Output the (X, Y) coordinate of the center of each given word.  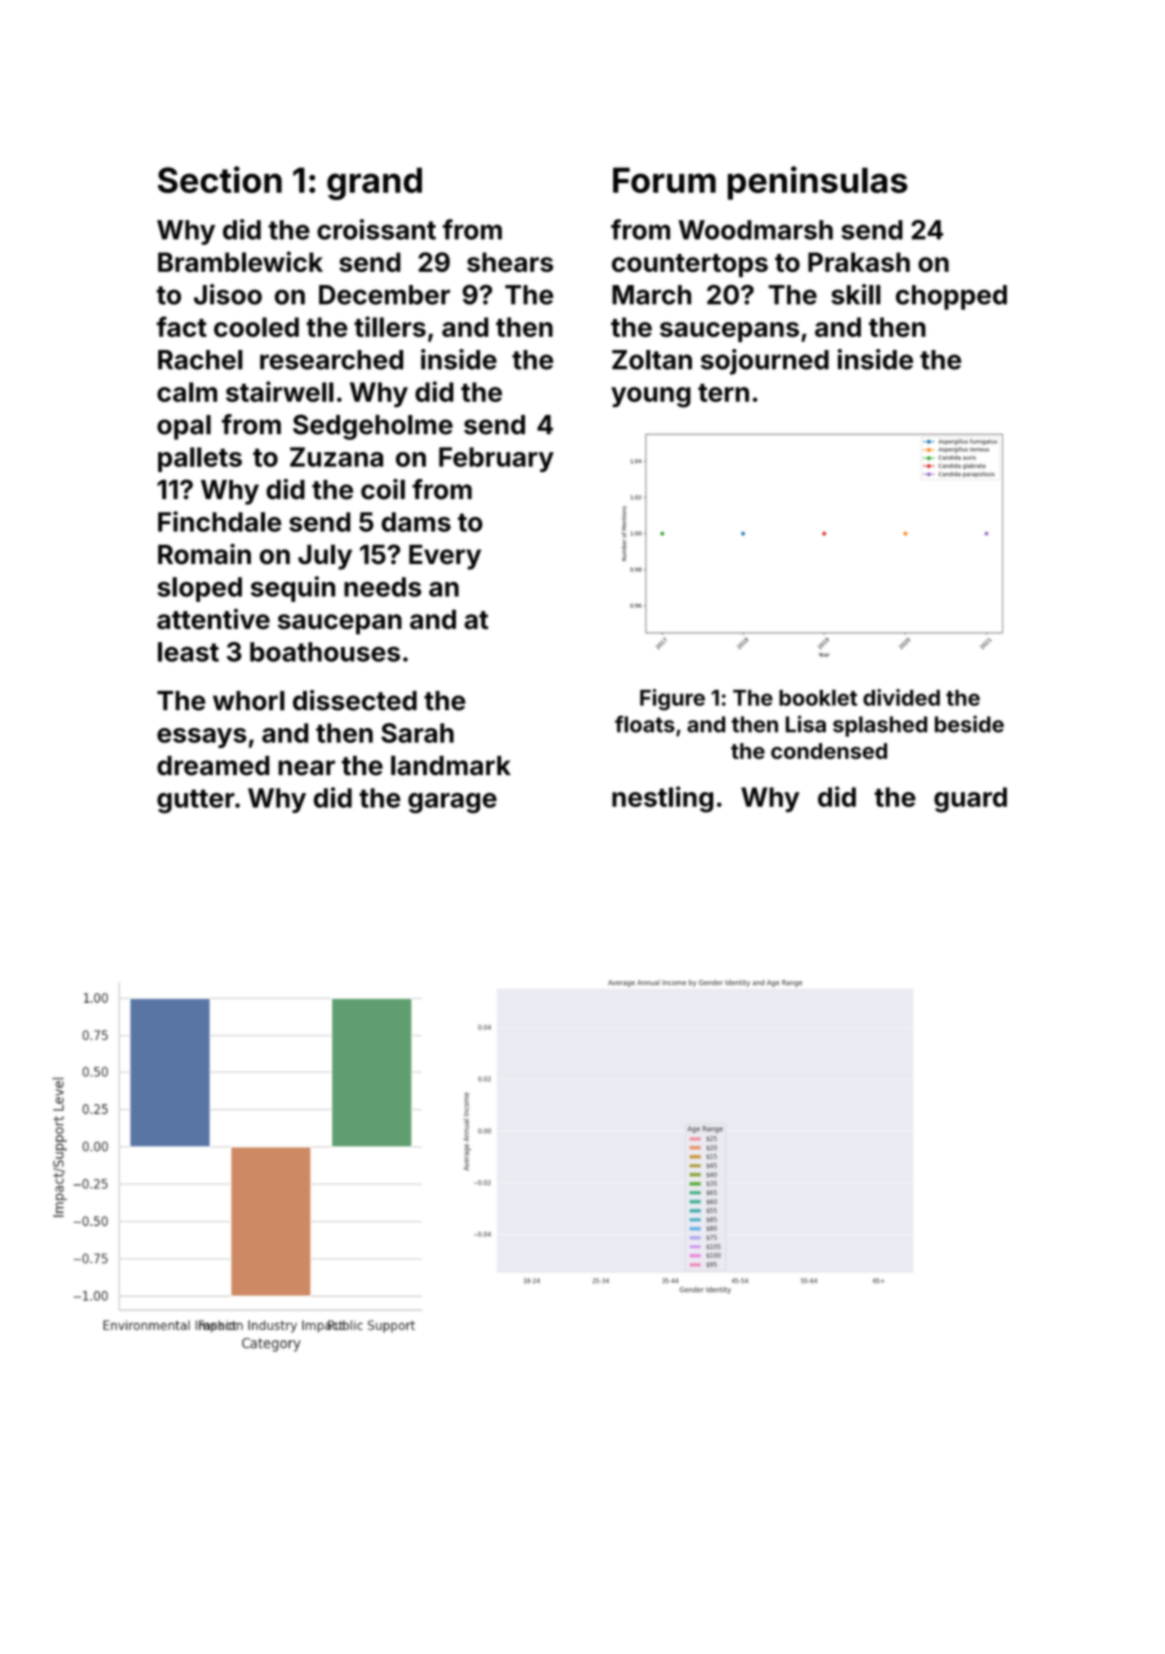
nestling (662, 799)
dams (416, 522)
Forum (664, 180)
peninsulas (818, 183)
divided (901, 697)
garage (452, 803)
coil (383, 489)
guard (970, 800)
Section (220, 179)
